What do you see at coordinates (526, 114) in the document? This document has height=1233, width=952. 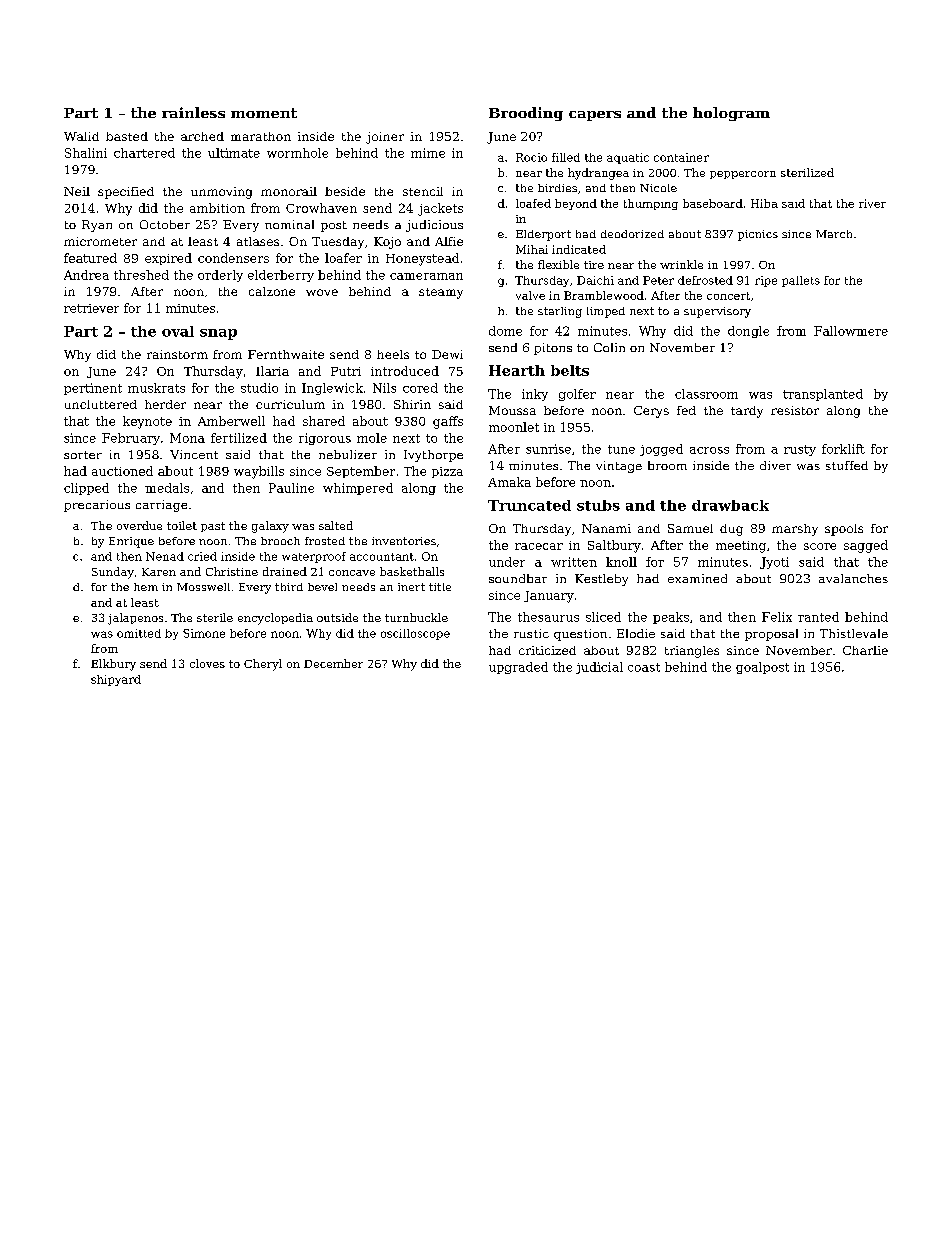 I see `Brooding` at bounding box center [526, 114].
